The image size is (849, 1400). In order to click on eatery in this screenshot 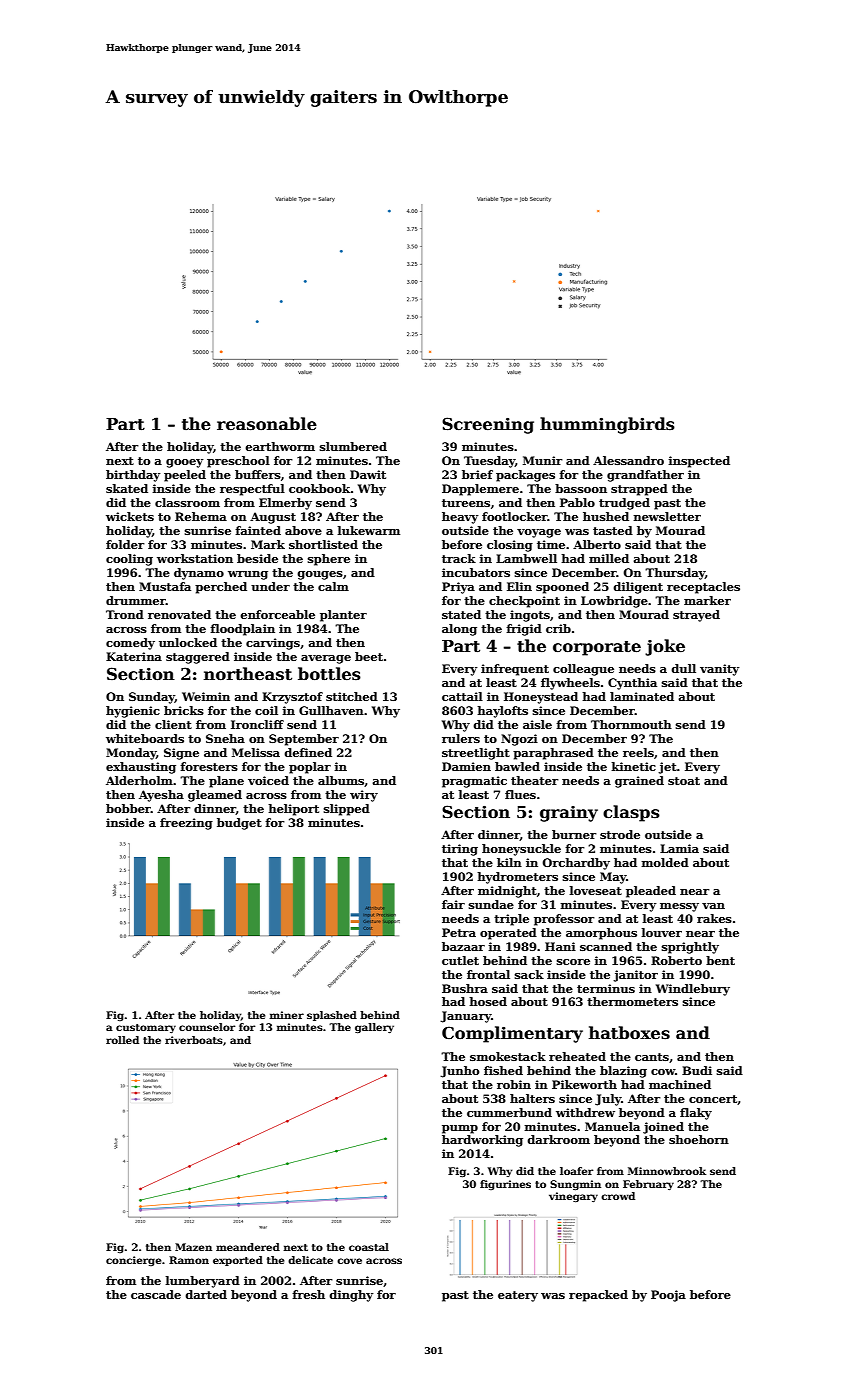, I will do `click(518, 1296)`.
